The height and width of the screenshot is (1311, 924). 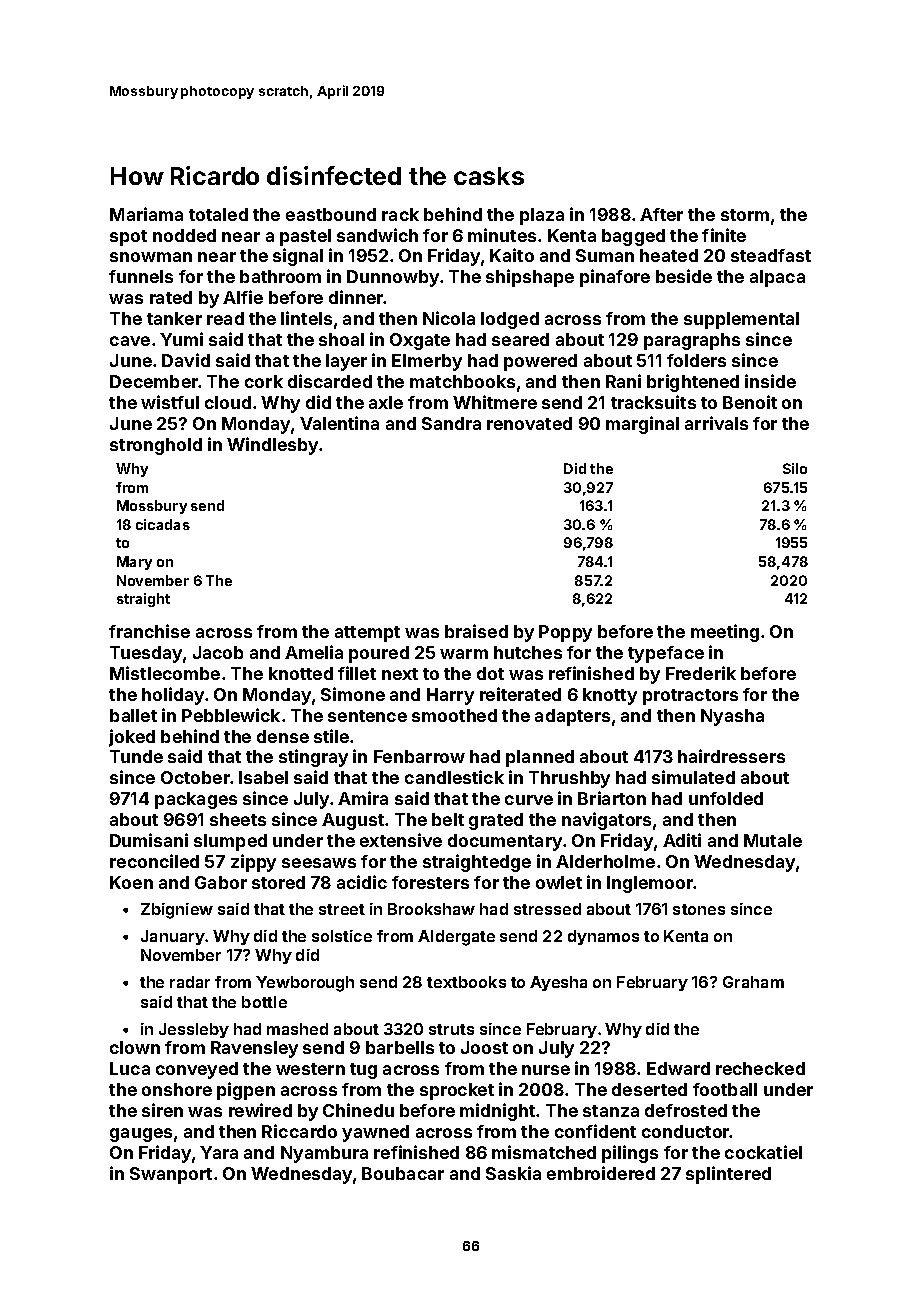 What do you see at coordinates (163, 524) in the screenshot?
I see `cicadas` at bounding box center [163, 524].
